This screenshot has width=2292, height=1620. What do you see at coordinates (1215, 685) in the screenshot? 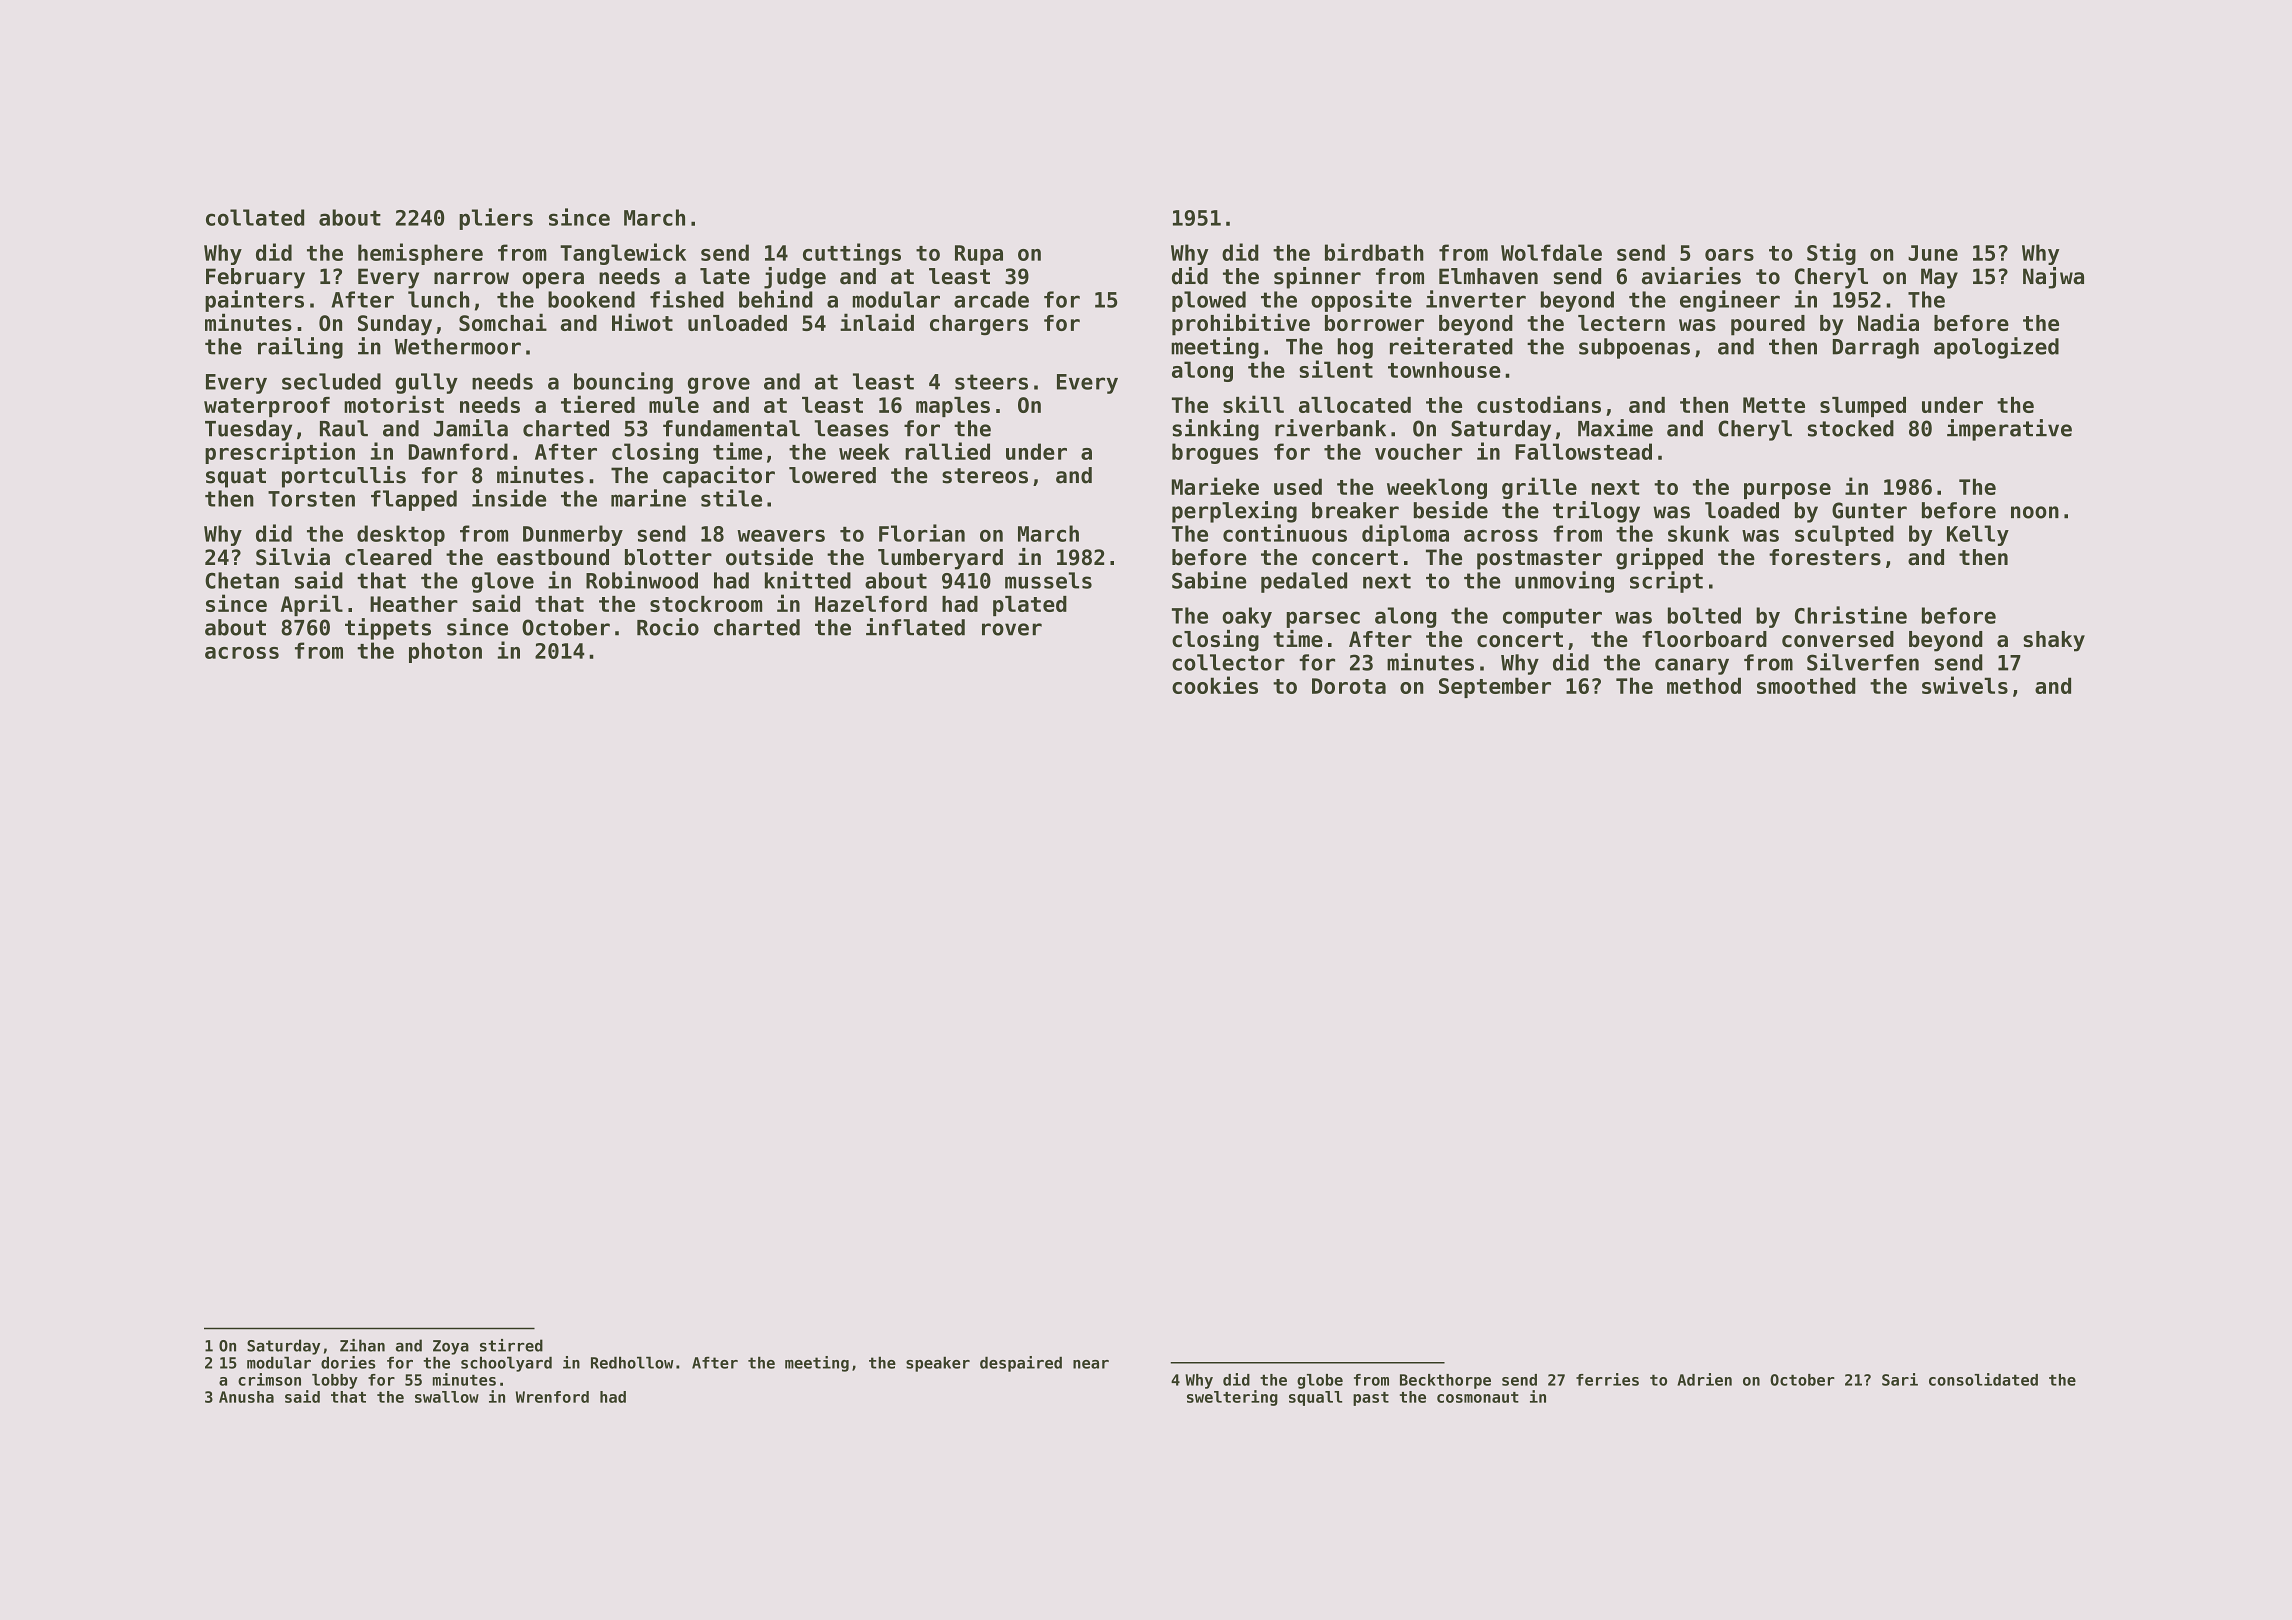
I see `cookies` at bounding box center [1215, 685].
